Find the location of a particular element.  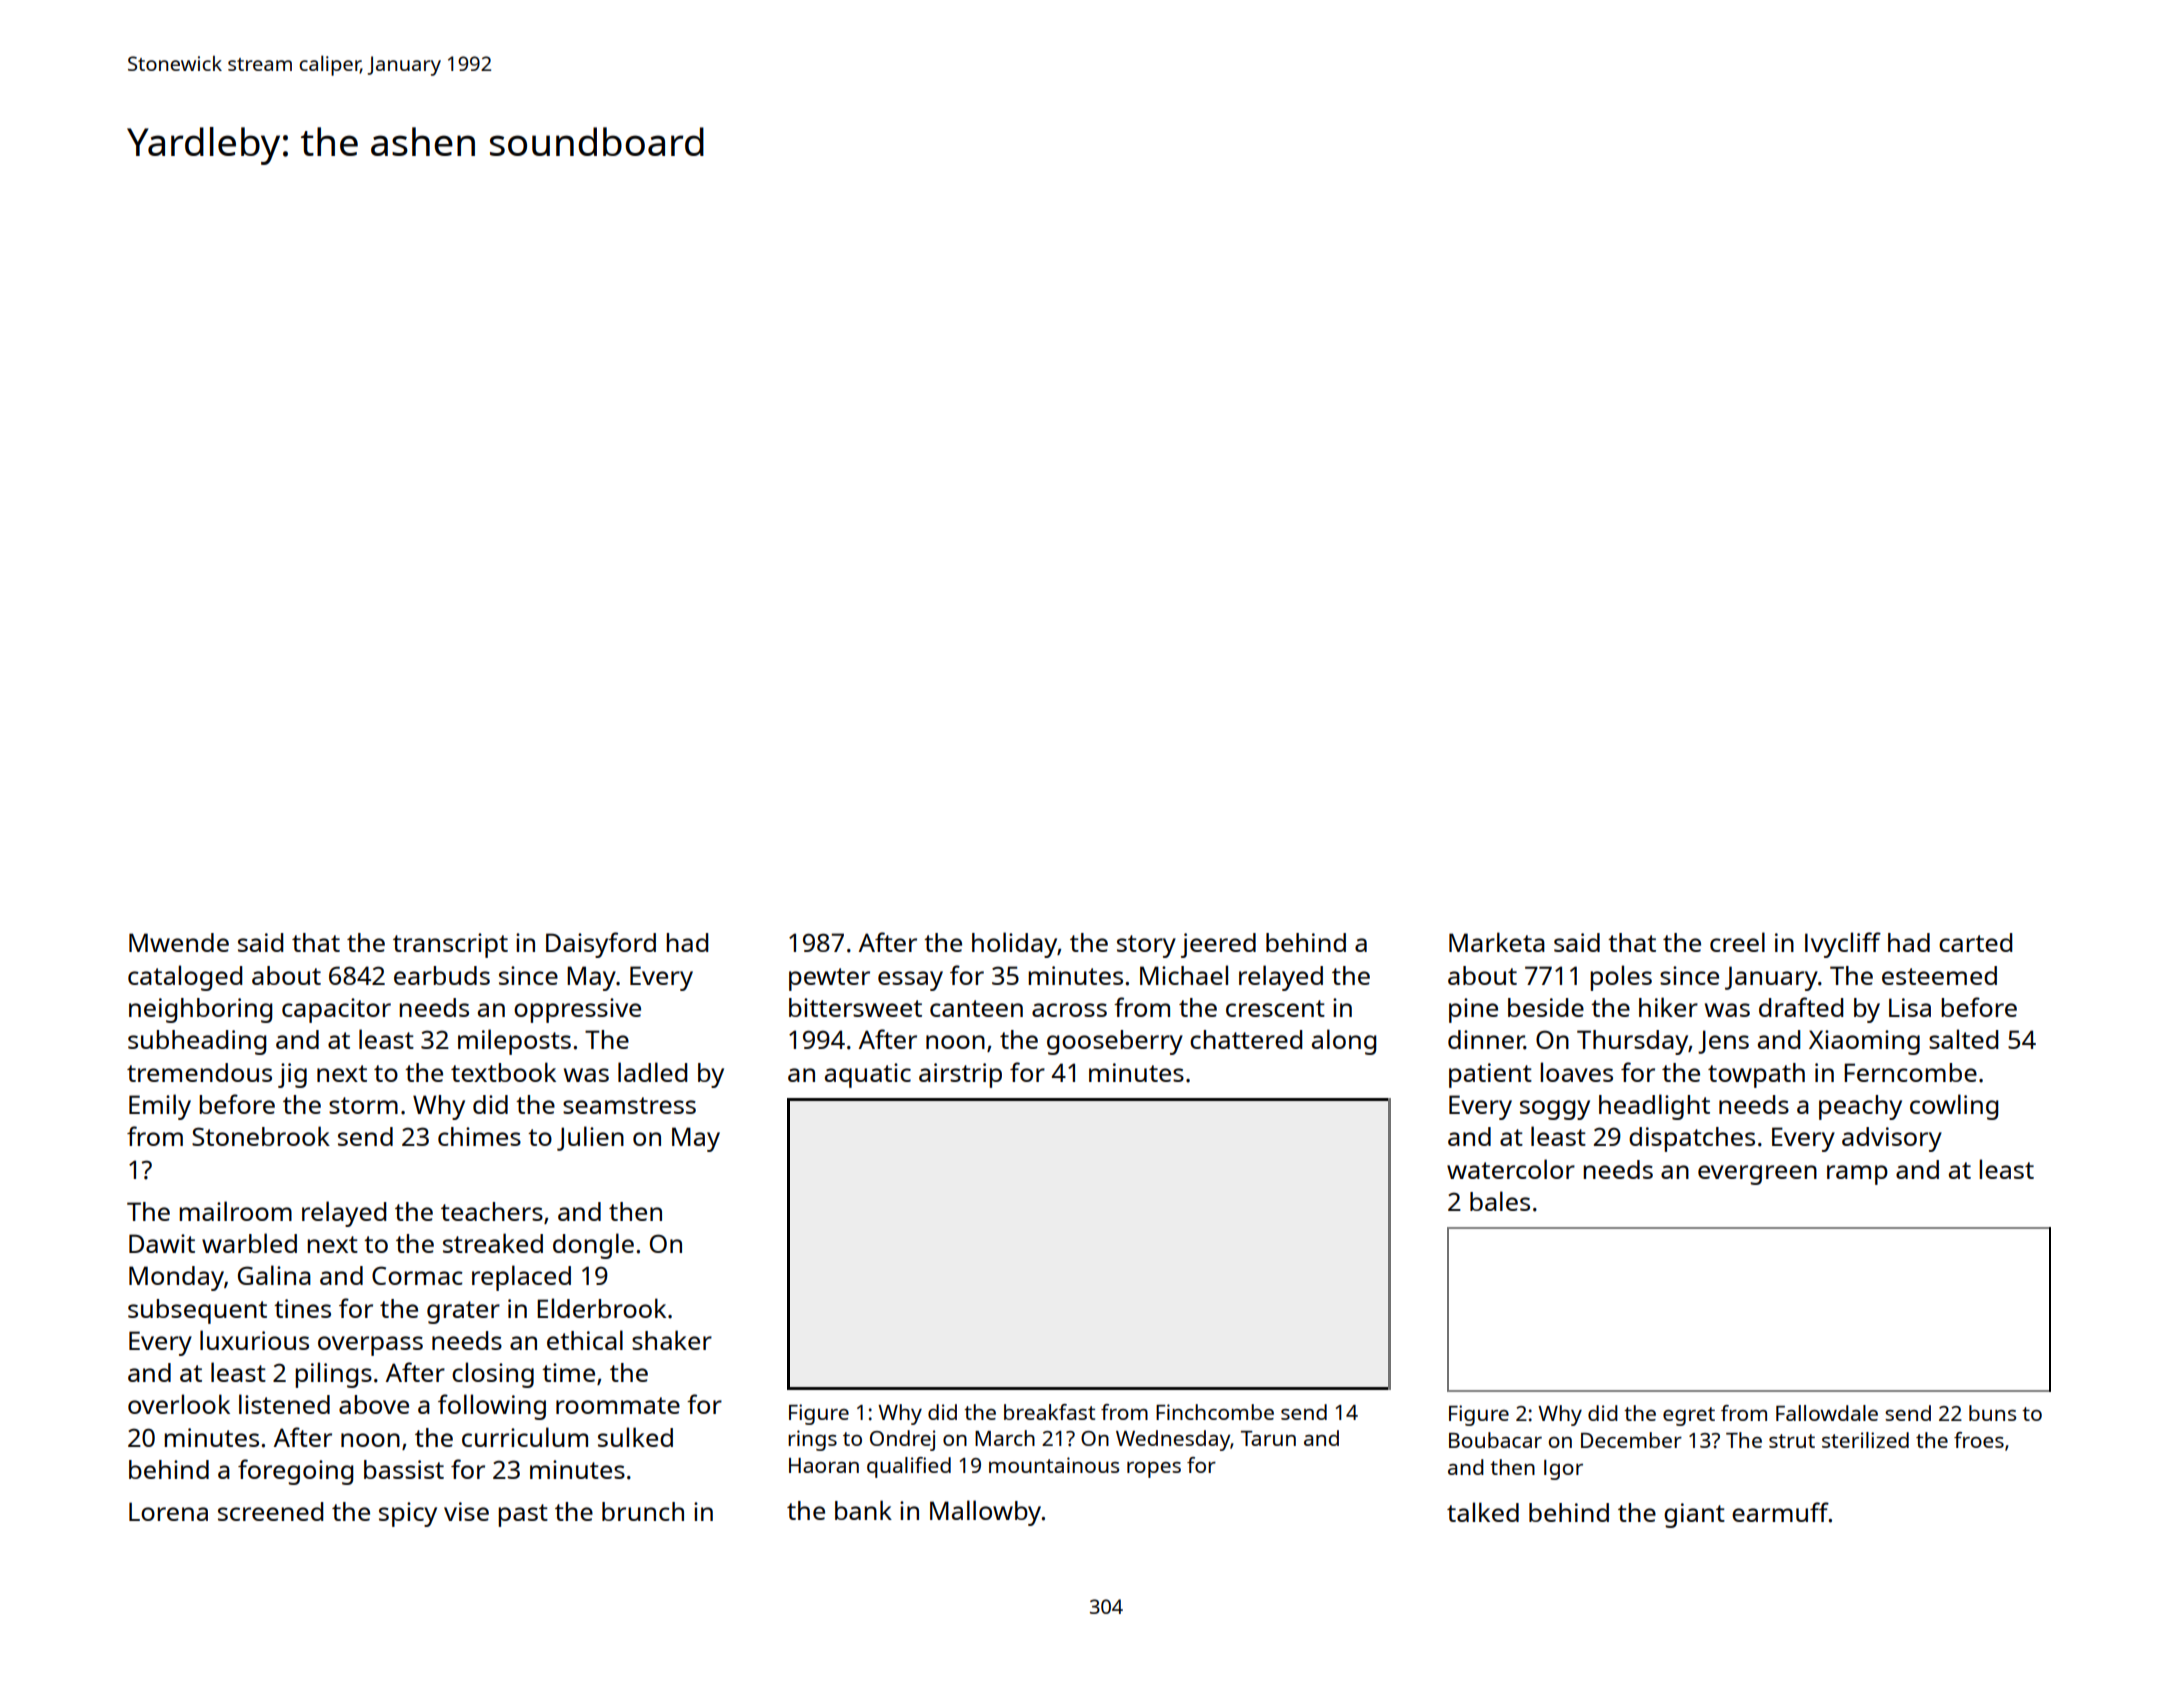

transcript is located at coordinates (450, 945).
